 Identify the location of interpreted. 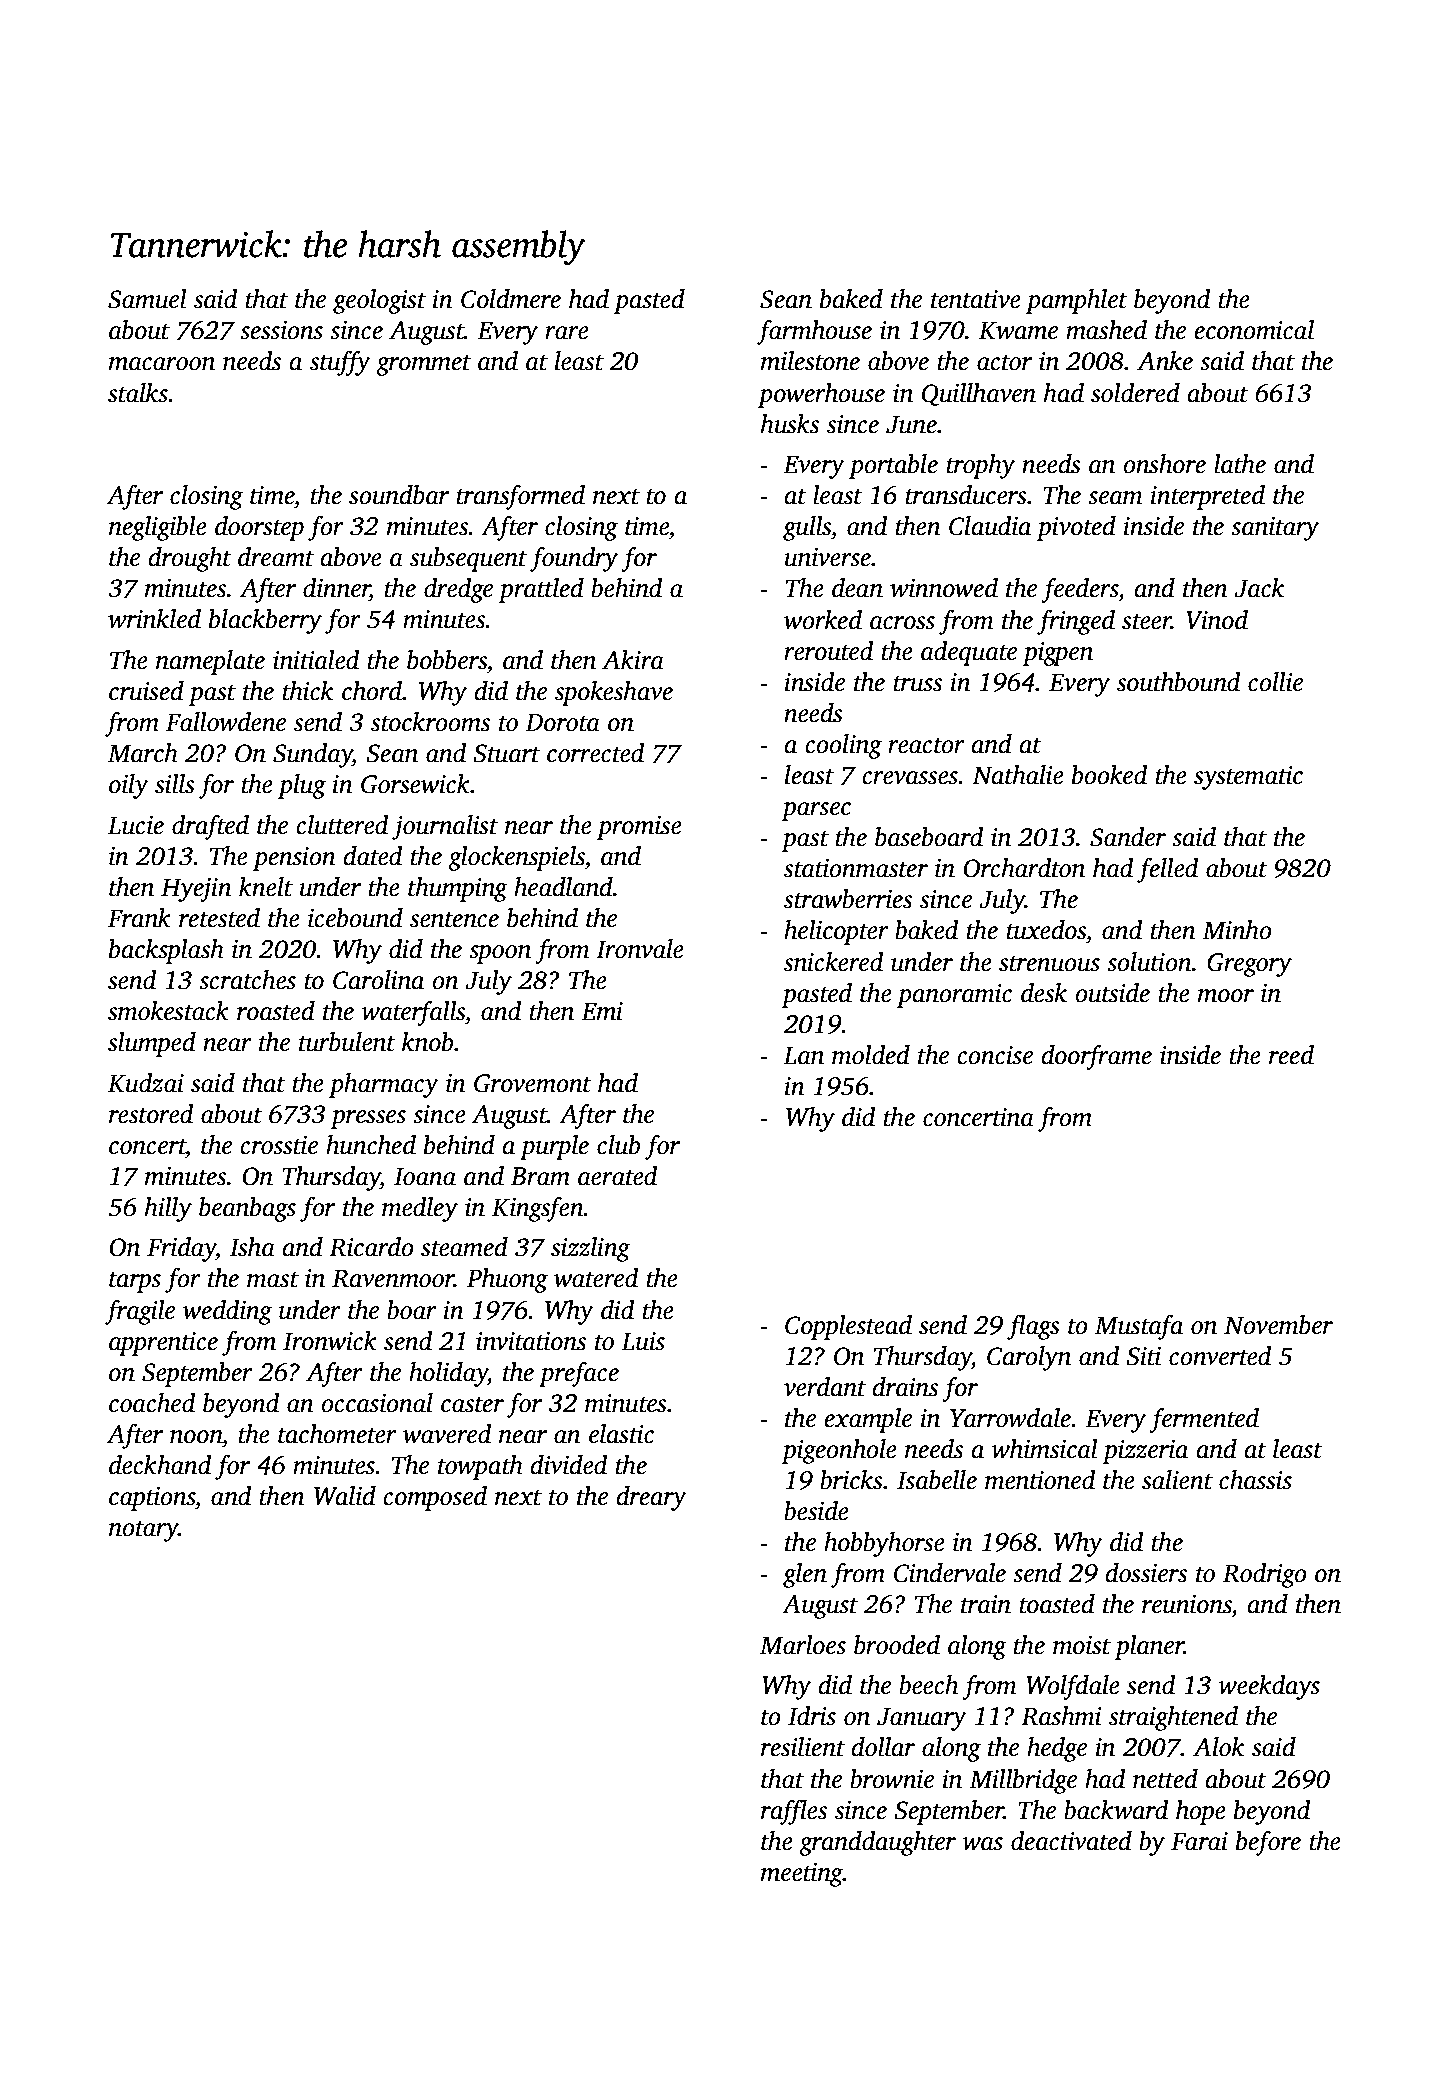
(1207, 497).
